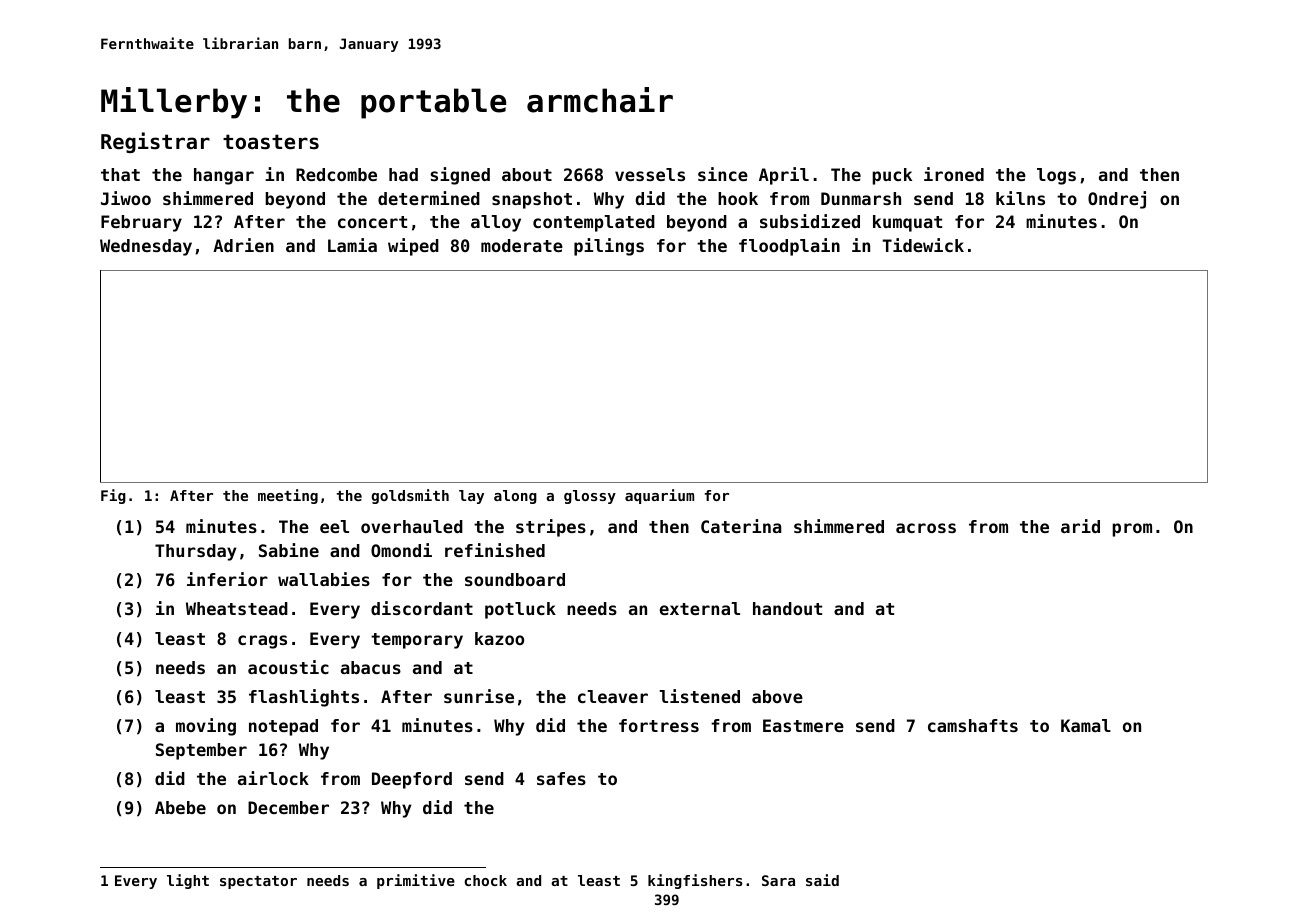 Image resolution: width=1308 pixels, height=924 pixels. I want to click on Abebe, so click(180, 807).
